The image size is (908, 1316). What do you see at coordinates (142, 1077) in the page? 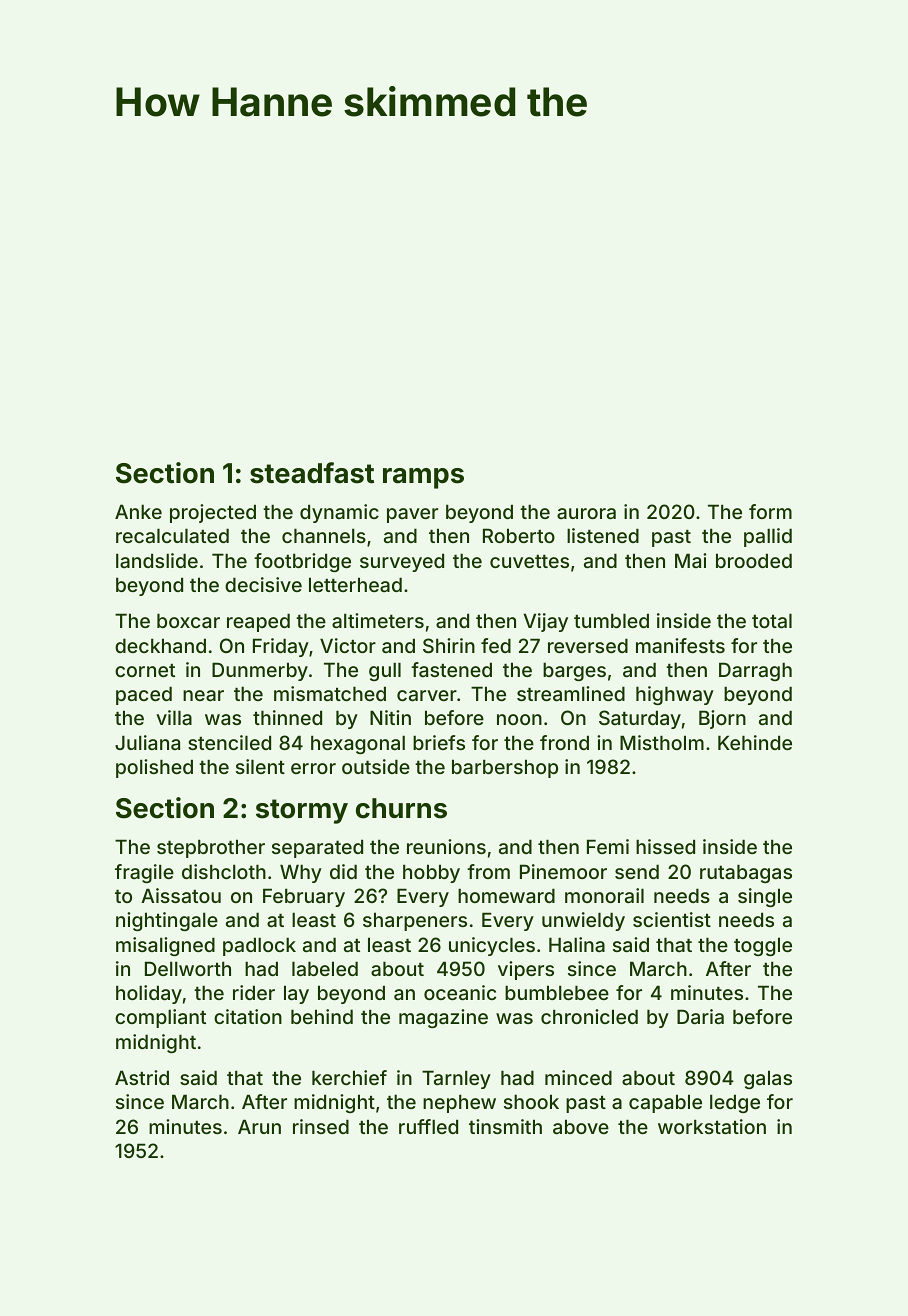
I see `Astrid` at bounding box center [142, 1077].
